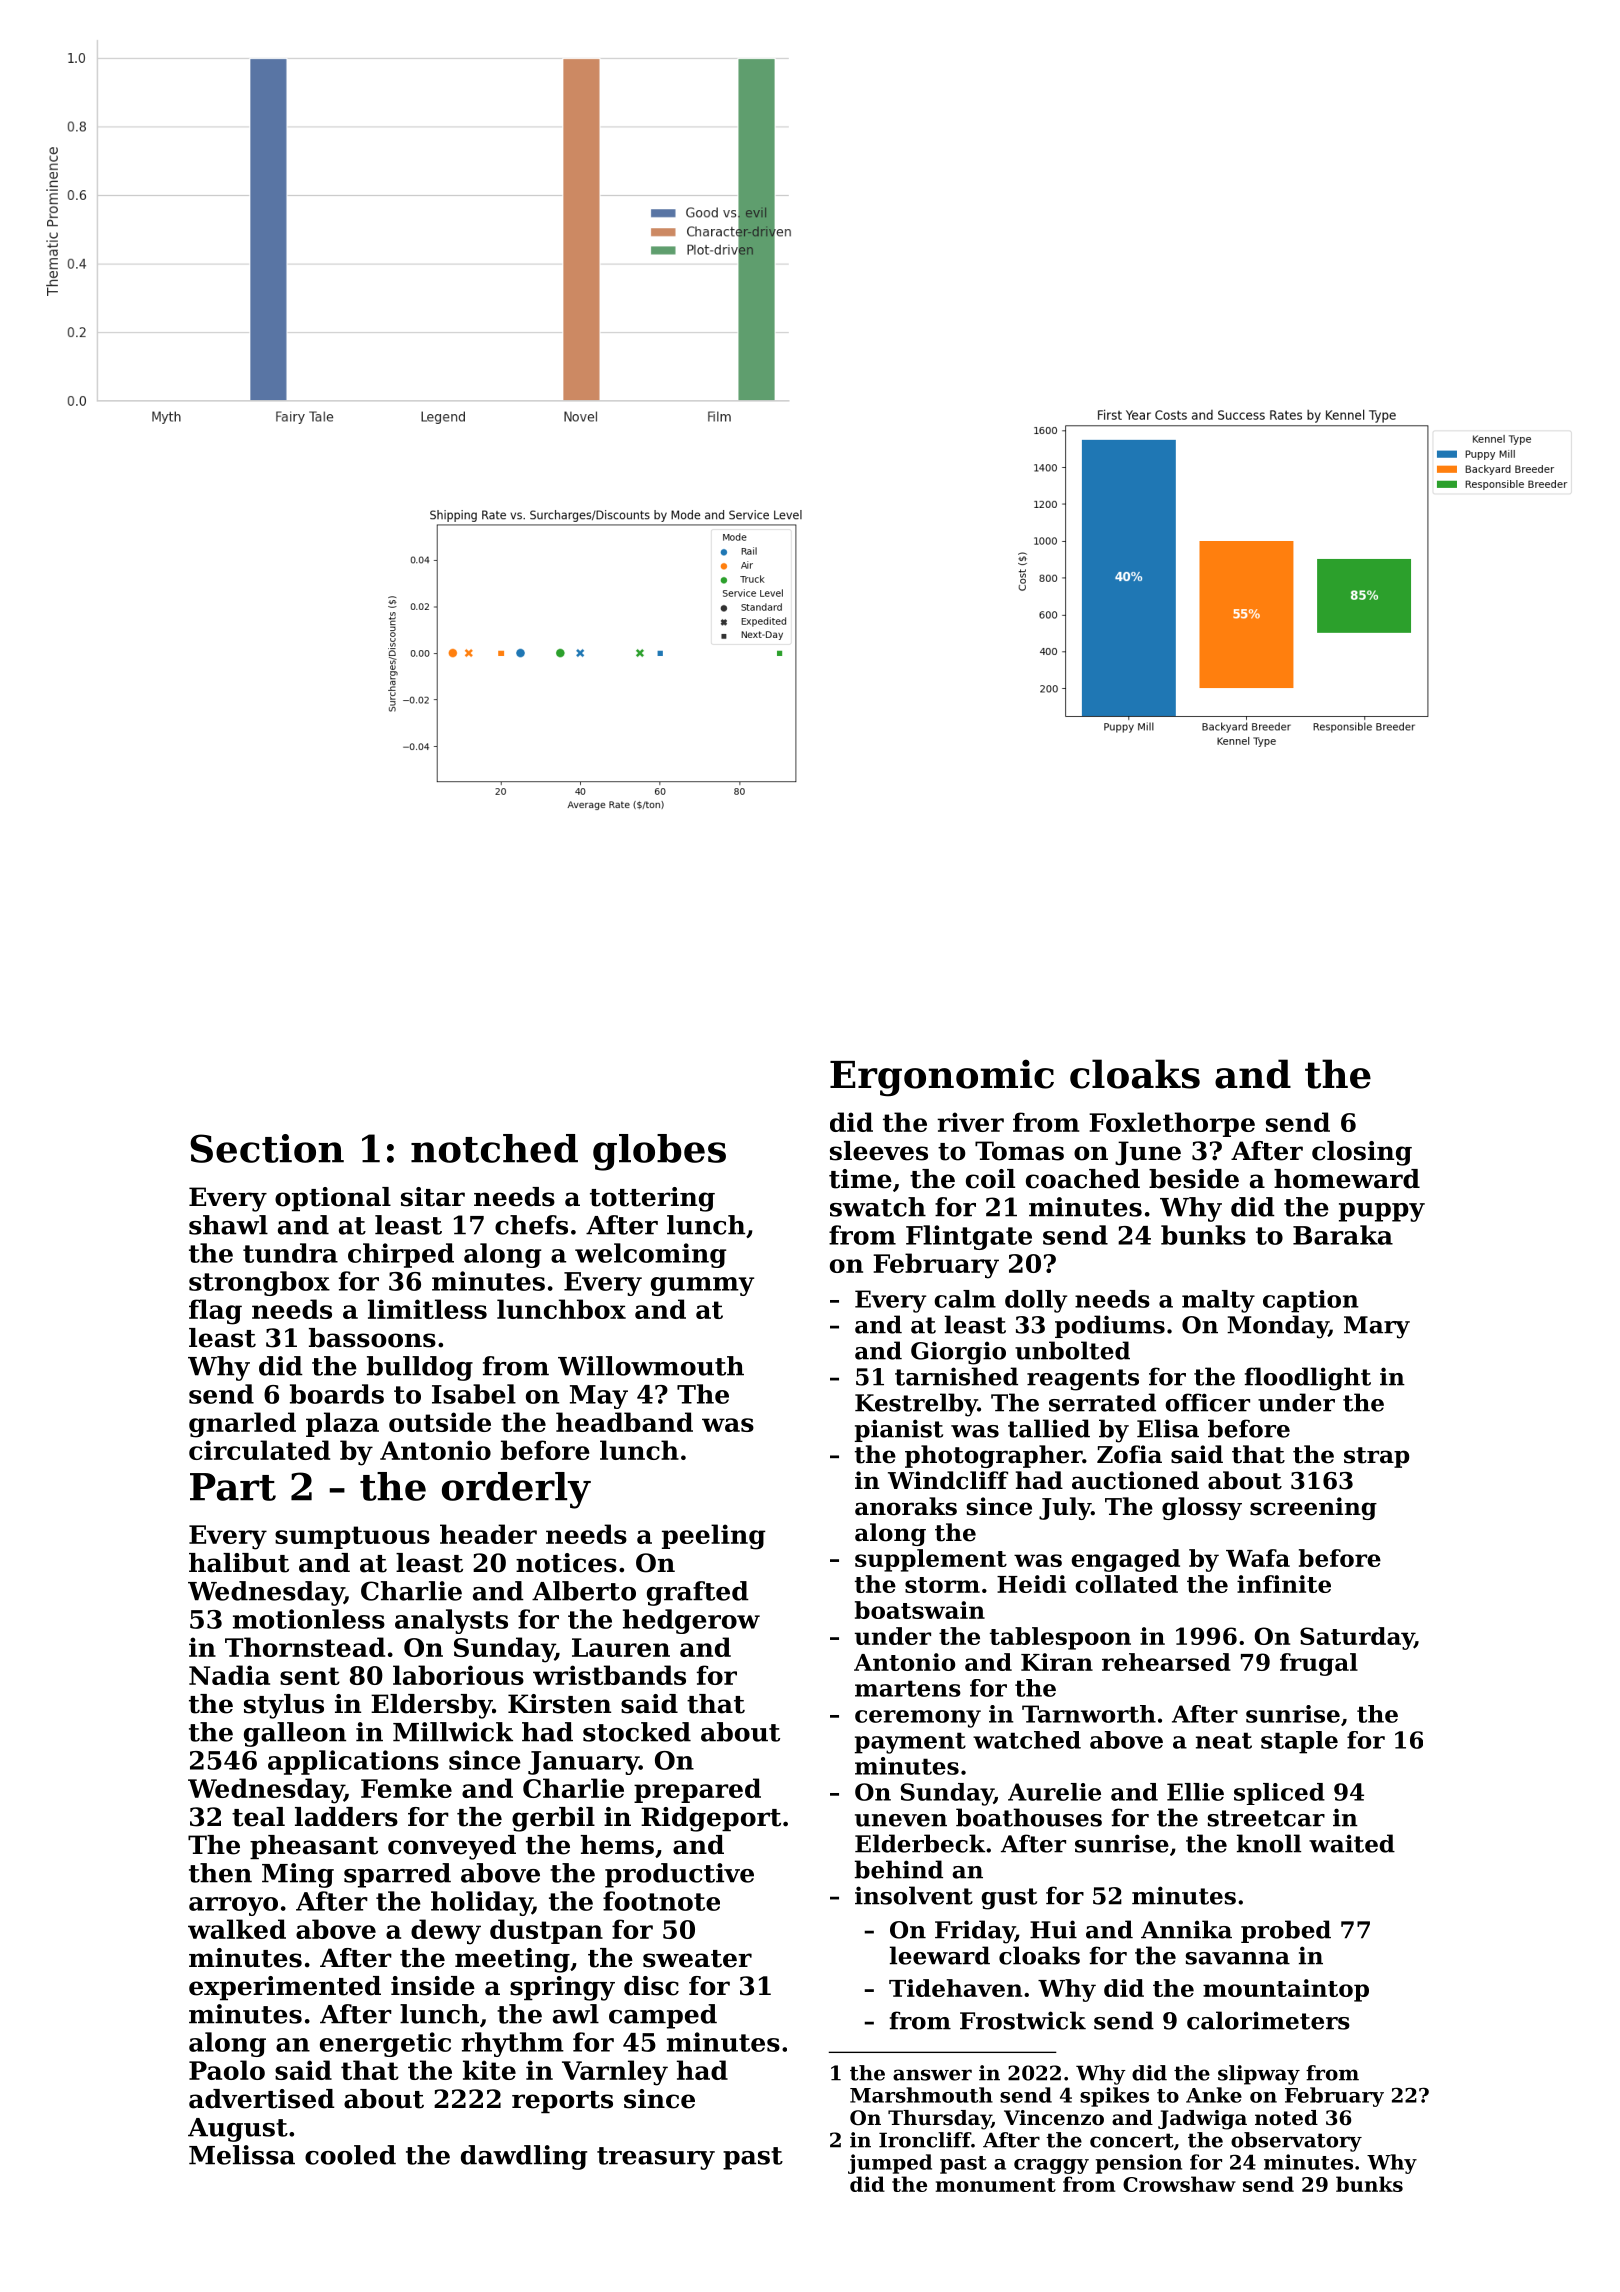 The width and height of the document is (1620, 2292). I want to click on Melissa, so click(242, 2155).
